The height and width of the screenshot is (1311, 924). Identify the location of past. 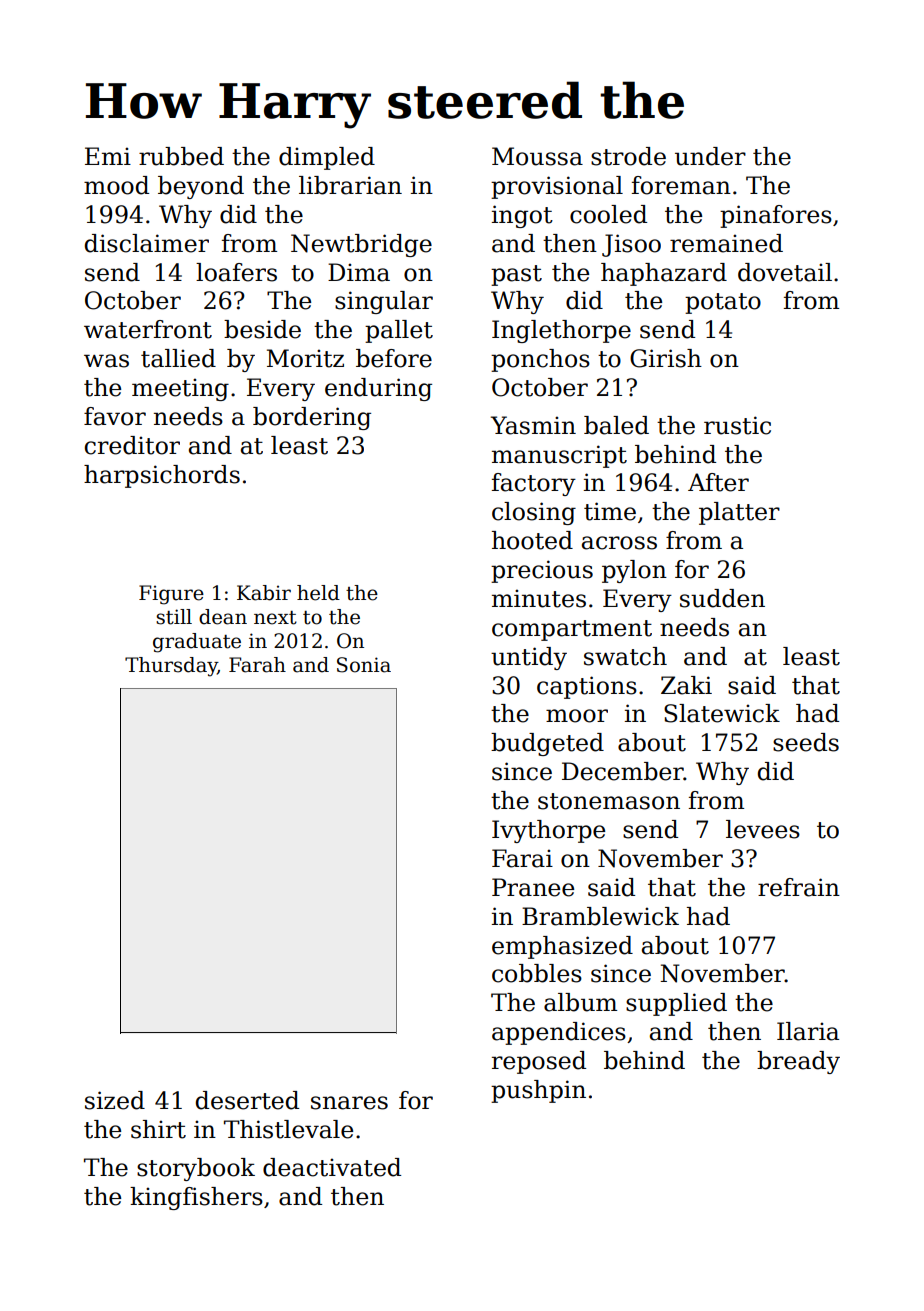
(516, 275).
